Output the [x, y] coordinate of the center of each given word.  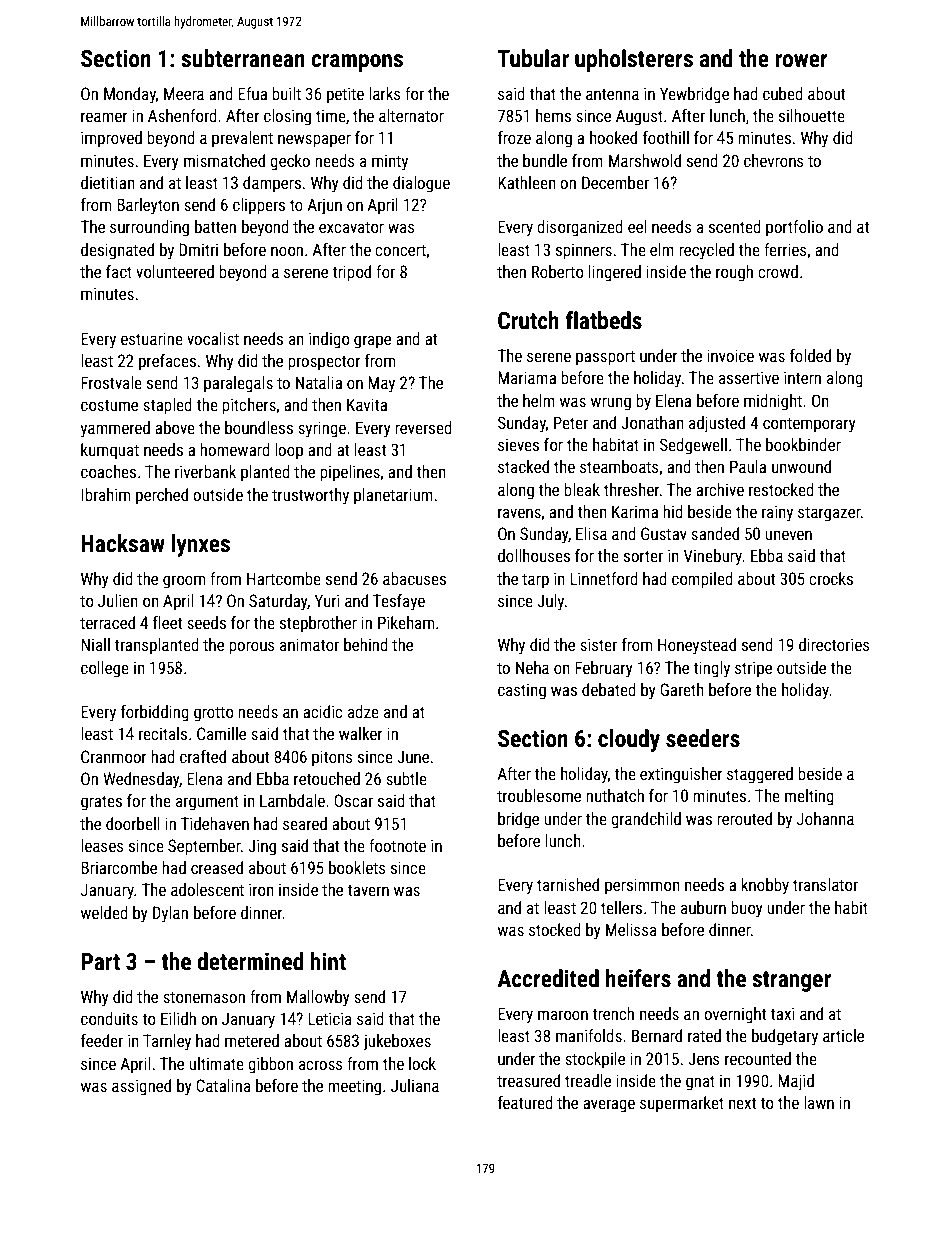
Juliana [415, 1085]
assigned [141, 1087]
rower [801, 61]
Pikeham [406, 622]
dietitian [108, 182]
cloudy [629, 740]
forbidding [155, 713]
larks [385, 93]
